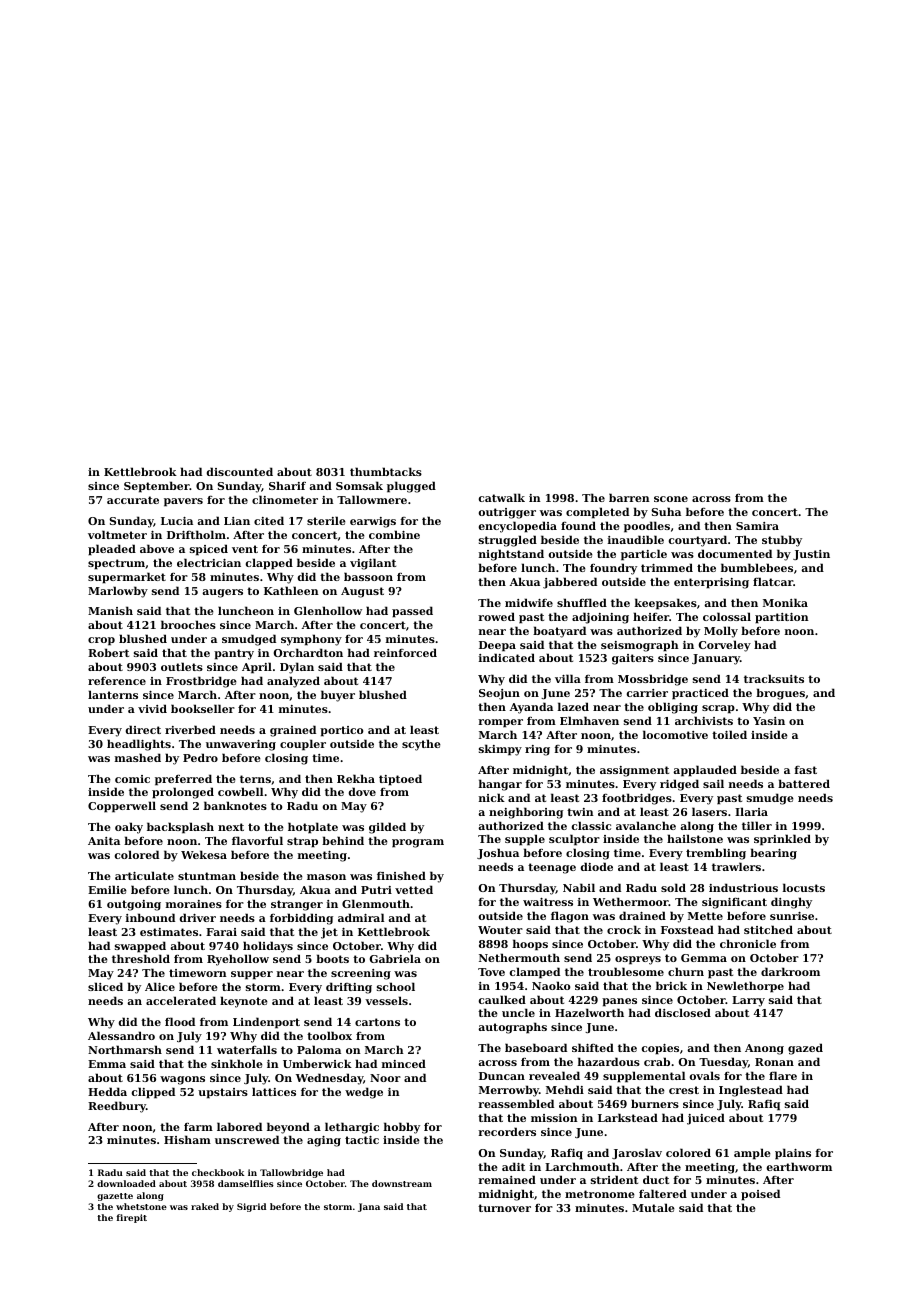 Image resolution: width=924 pixels, height=1308 pixels. What do you see at coordinates (496, 616) in the page?
I see `rowed` at bounding box center [496, 616].
